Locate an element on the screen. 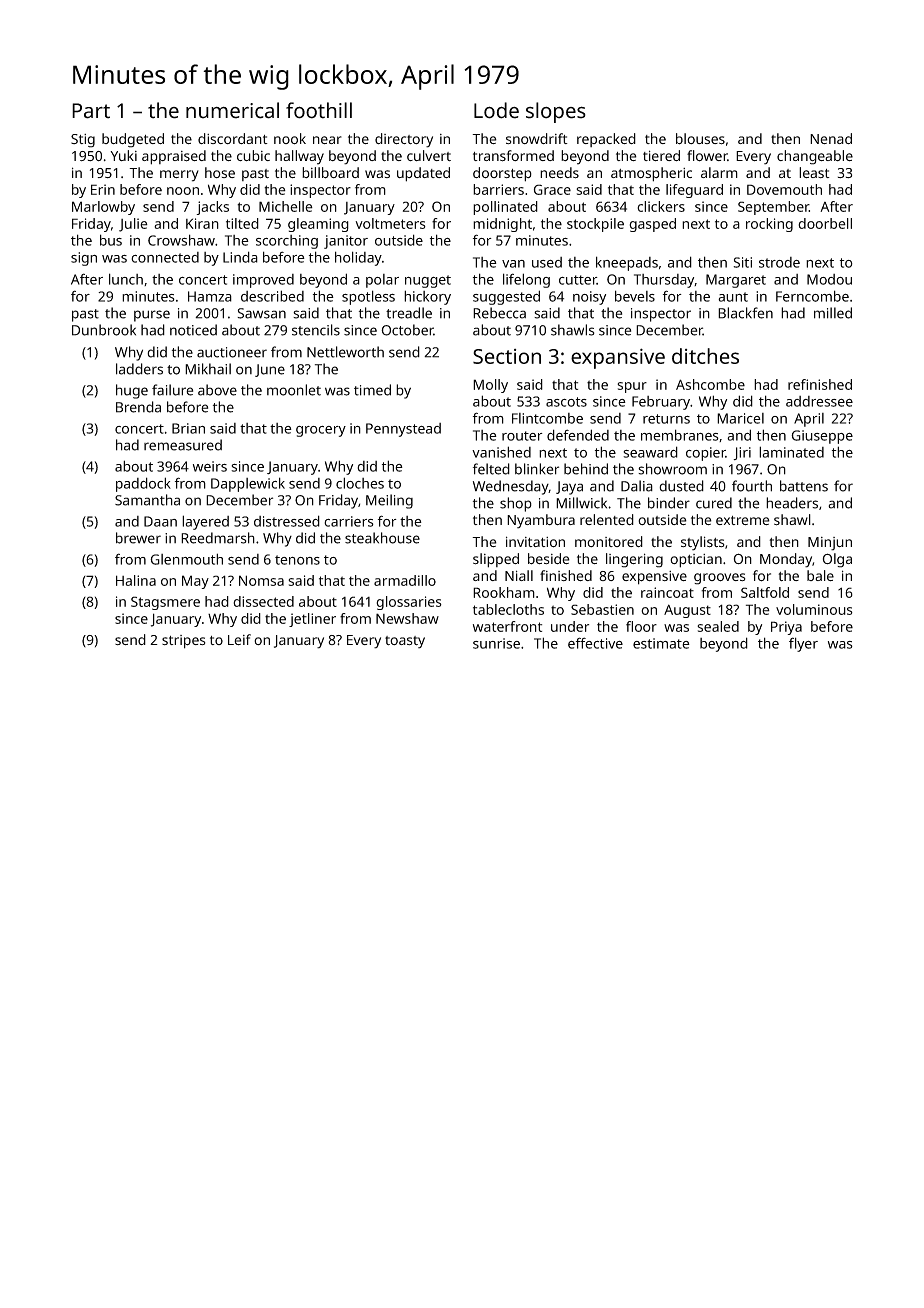 The height and width of the screenshot is (1308, 924). Brenda is located at coordinates (138, 407).
